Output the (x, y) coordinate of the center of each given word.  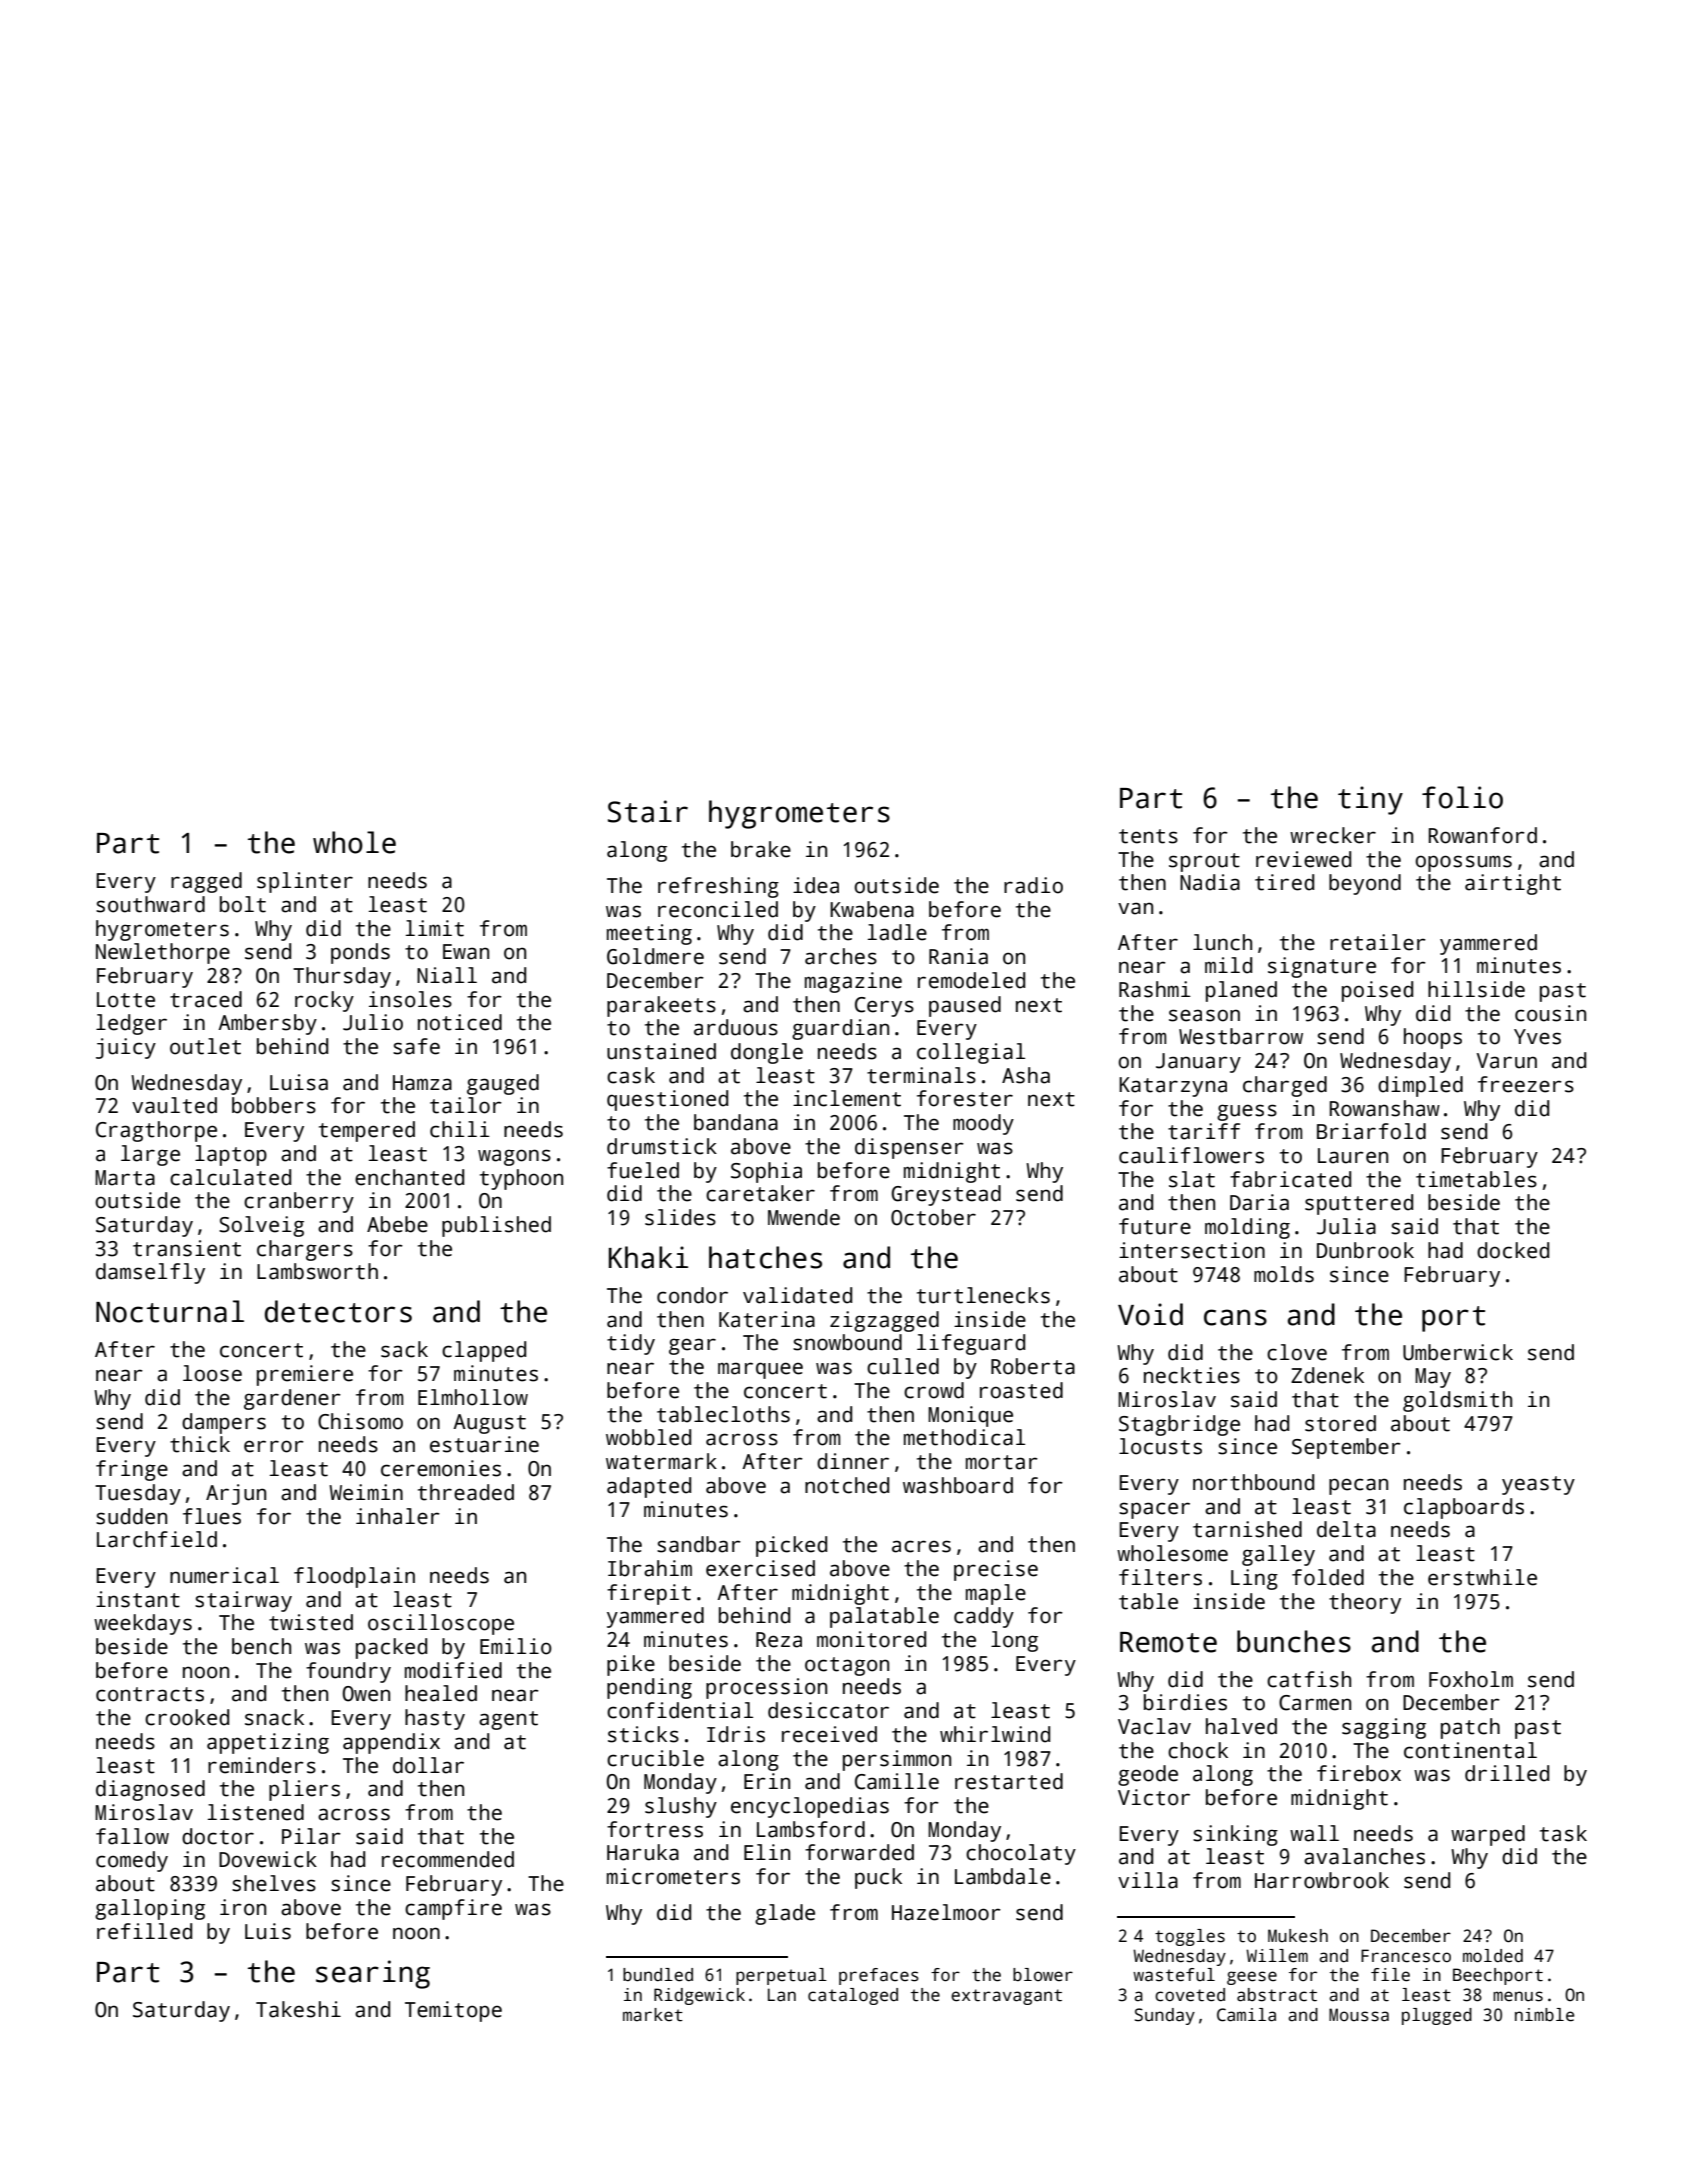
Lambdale (1003, 1876)
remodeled (971, 980)
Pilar (311, 1836)
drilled (1507, 1773)
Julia (1346, 1226)
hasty (435, 1719)
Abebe (397, 1224)
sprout (1204, 862)
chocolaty (1021, 1854)
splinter (305, 882)
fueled (643, 1170)
